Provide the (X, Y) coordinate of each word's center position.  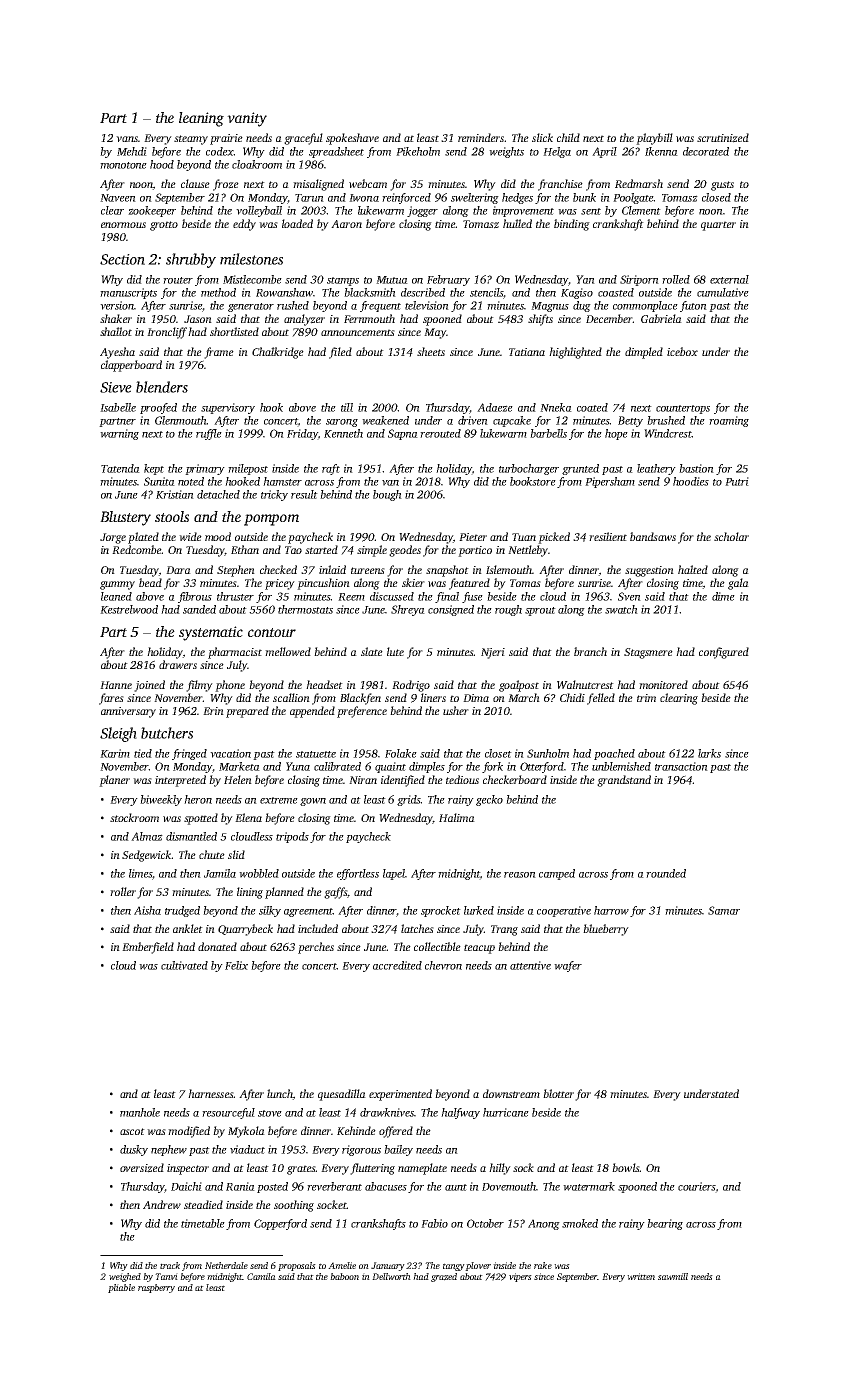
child (568, 137)
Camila (261, 1276)
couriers (696, 1186)
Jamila (220, 873)
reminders (481, 137)
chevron (443, 965)
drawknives (387, 1112)
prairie (226, 139)
